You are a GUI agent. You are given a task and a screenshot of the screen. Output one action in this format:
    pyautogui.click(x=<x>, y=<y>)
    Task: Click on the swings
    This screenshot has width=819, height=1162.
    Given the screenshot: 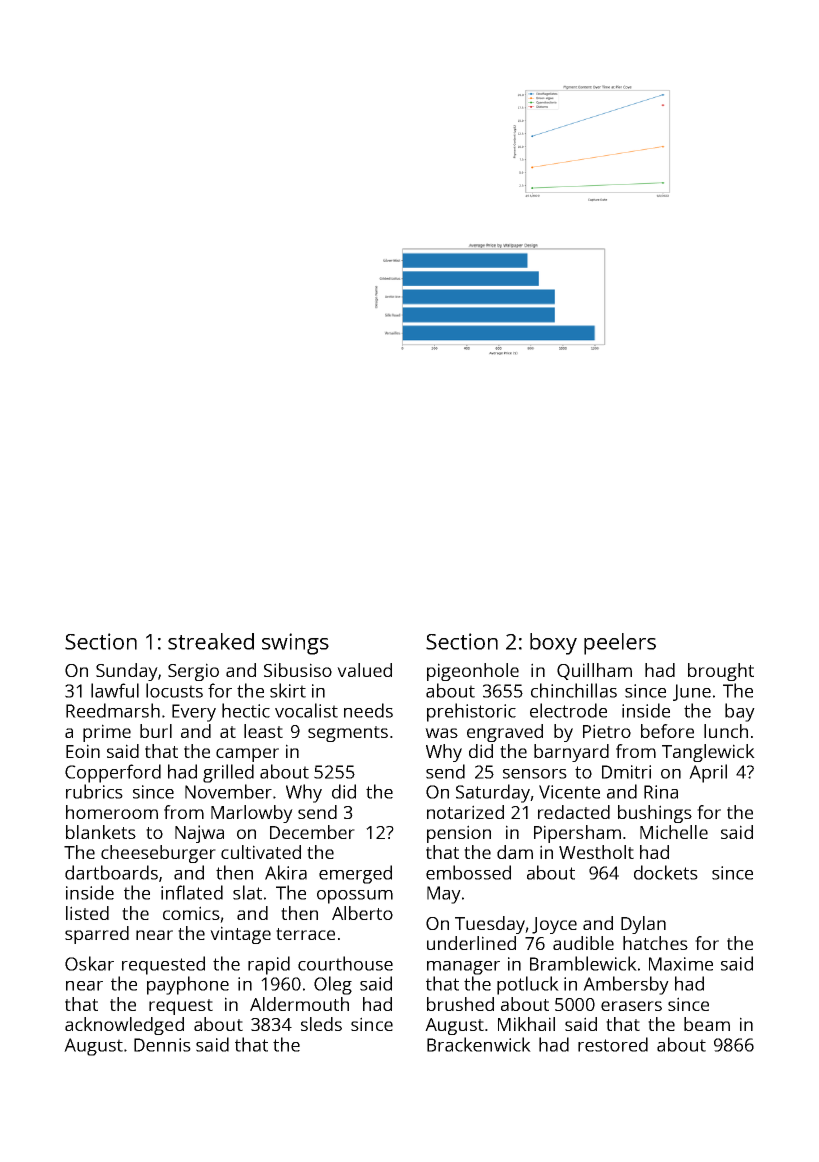 What is the action you would take?
    pyautogui.click(x=295, y=644)
